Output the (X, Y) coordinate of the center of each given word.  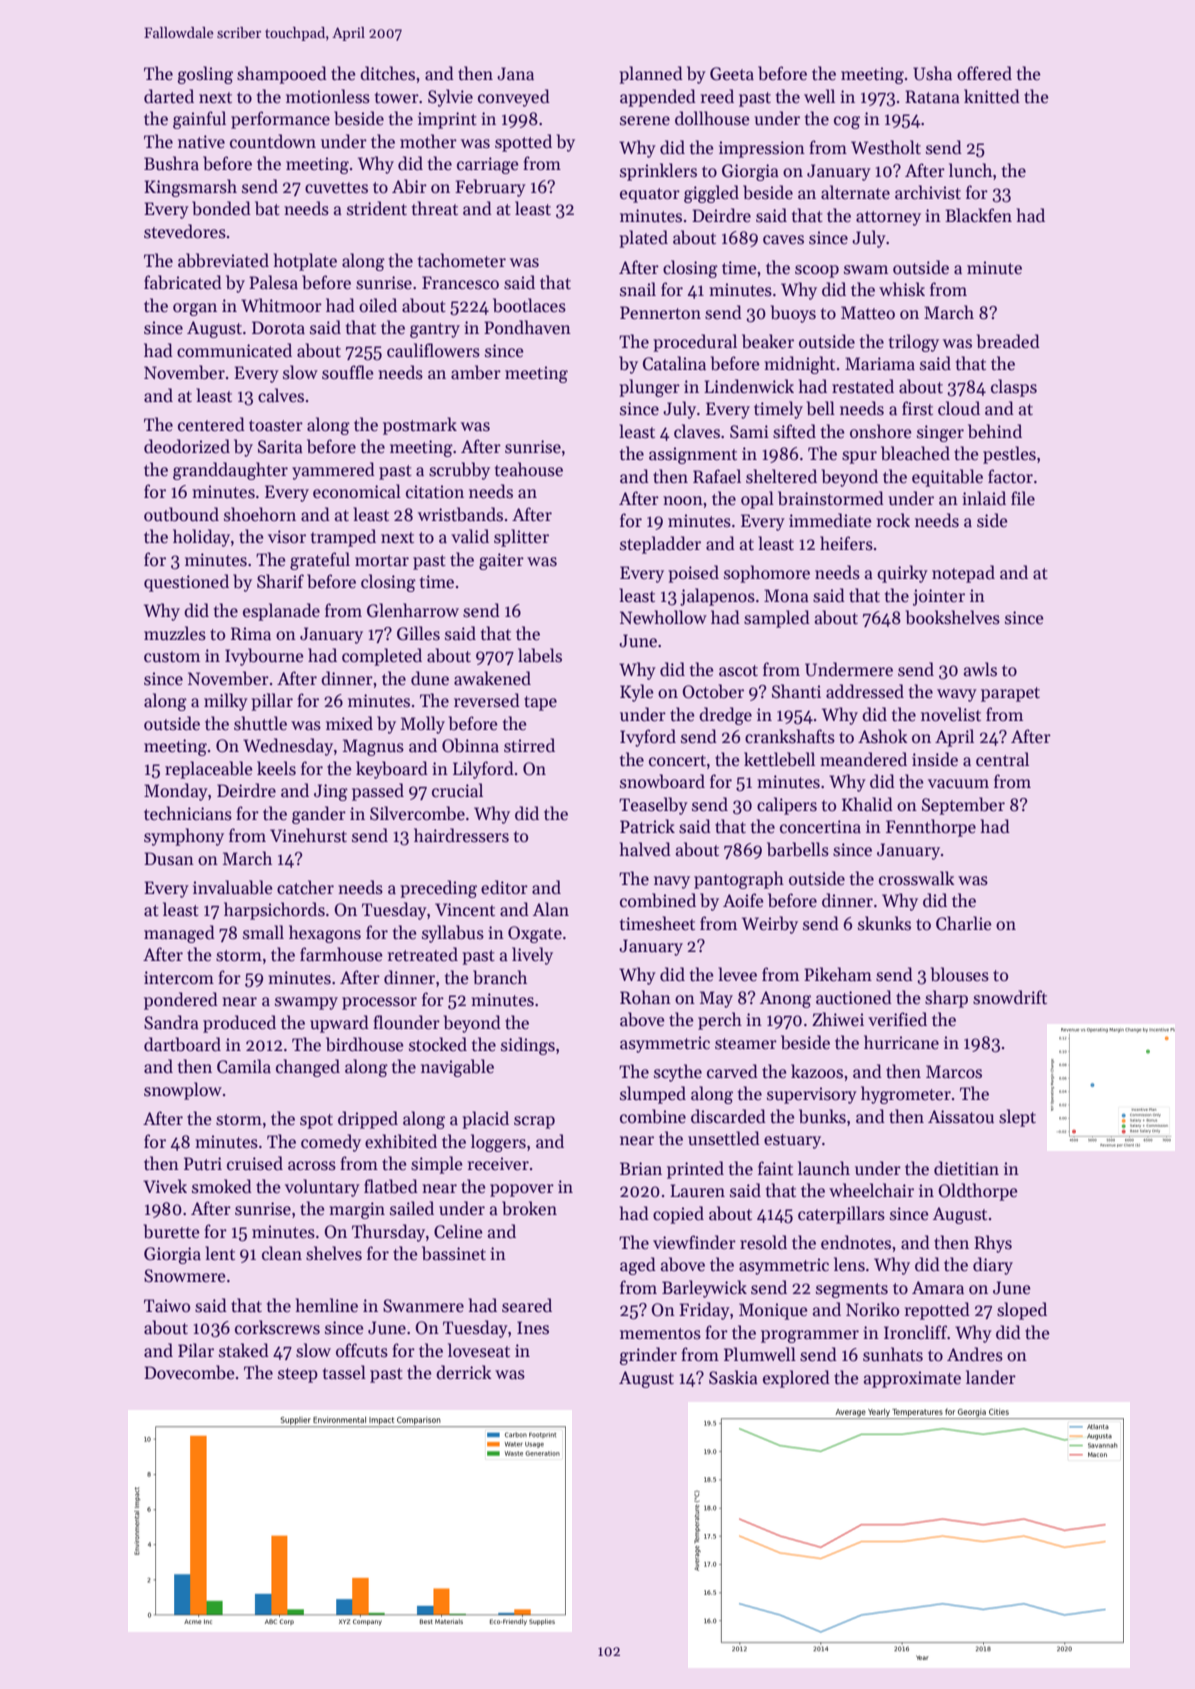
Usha (932, 73)
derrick (464, 1372)
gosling (205, 75)
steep (298, 1375)
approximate (912, 1379)
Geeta (732, 74)
